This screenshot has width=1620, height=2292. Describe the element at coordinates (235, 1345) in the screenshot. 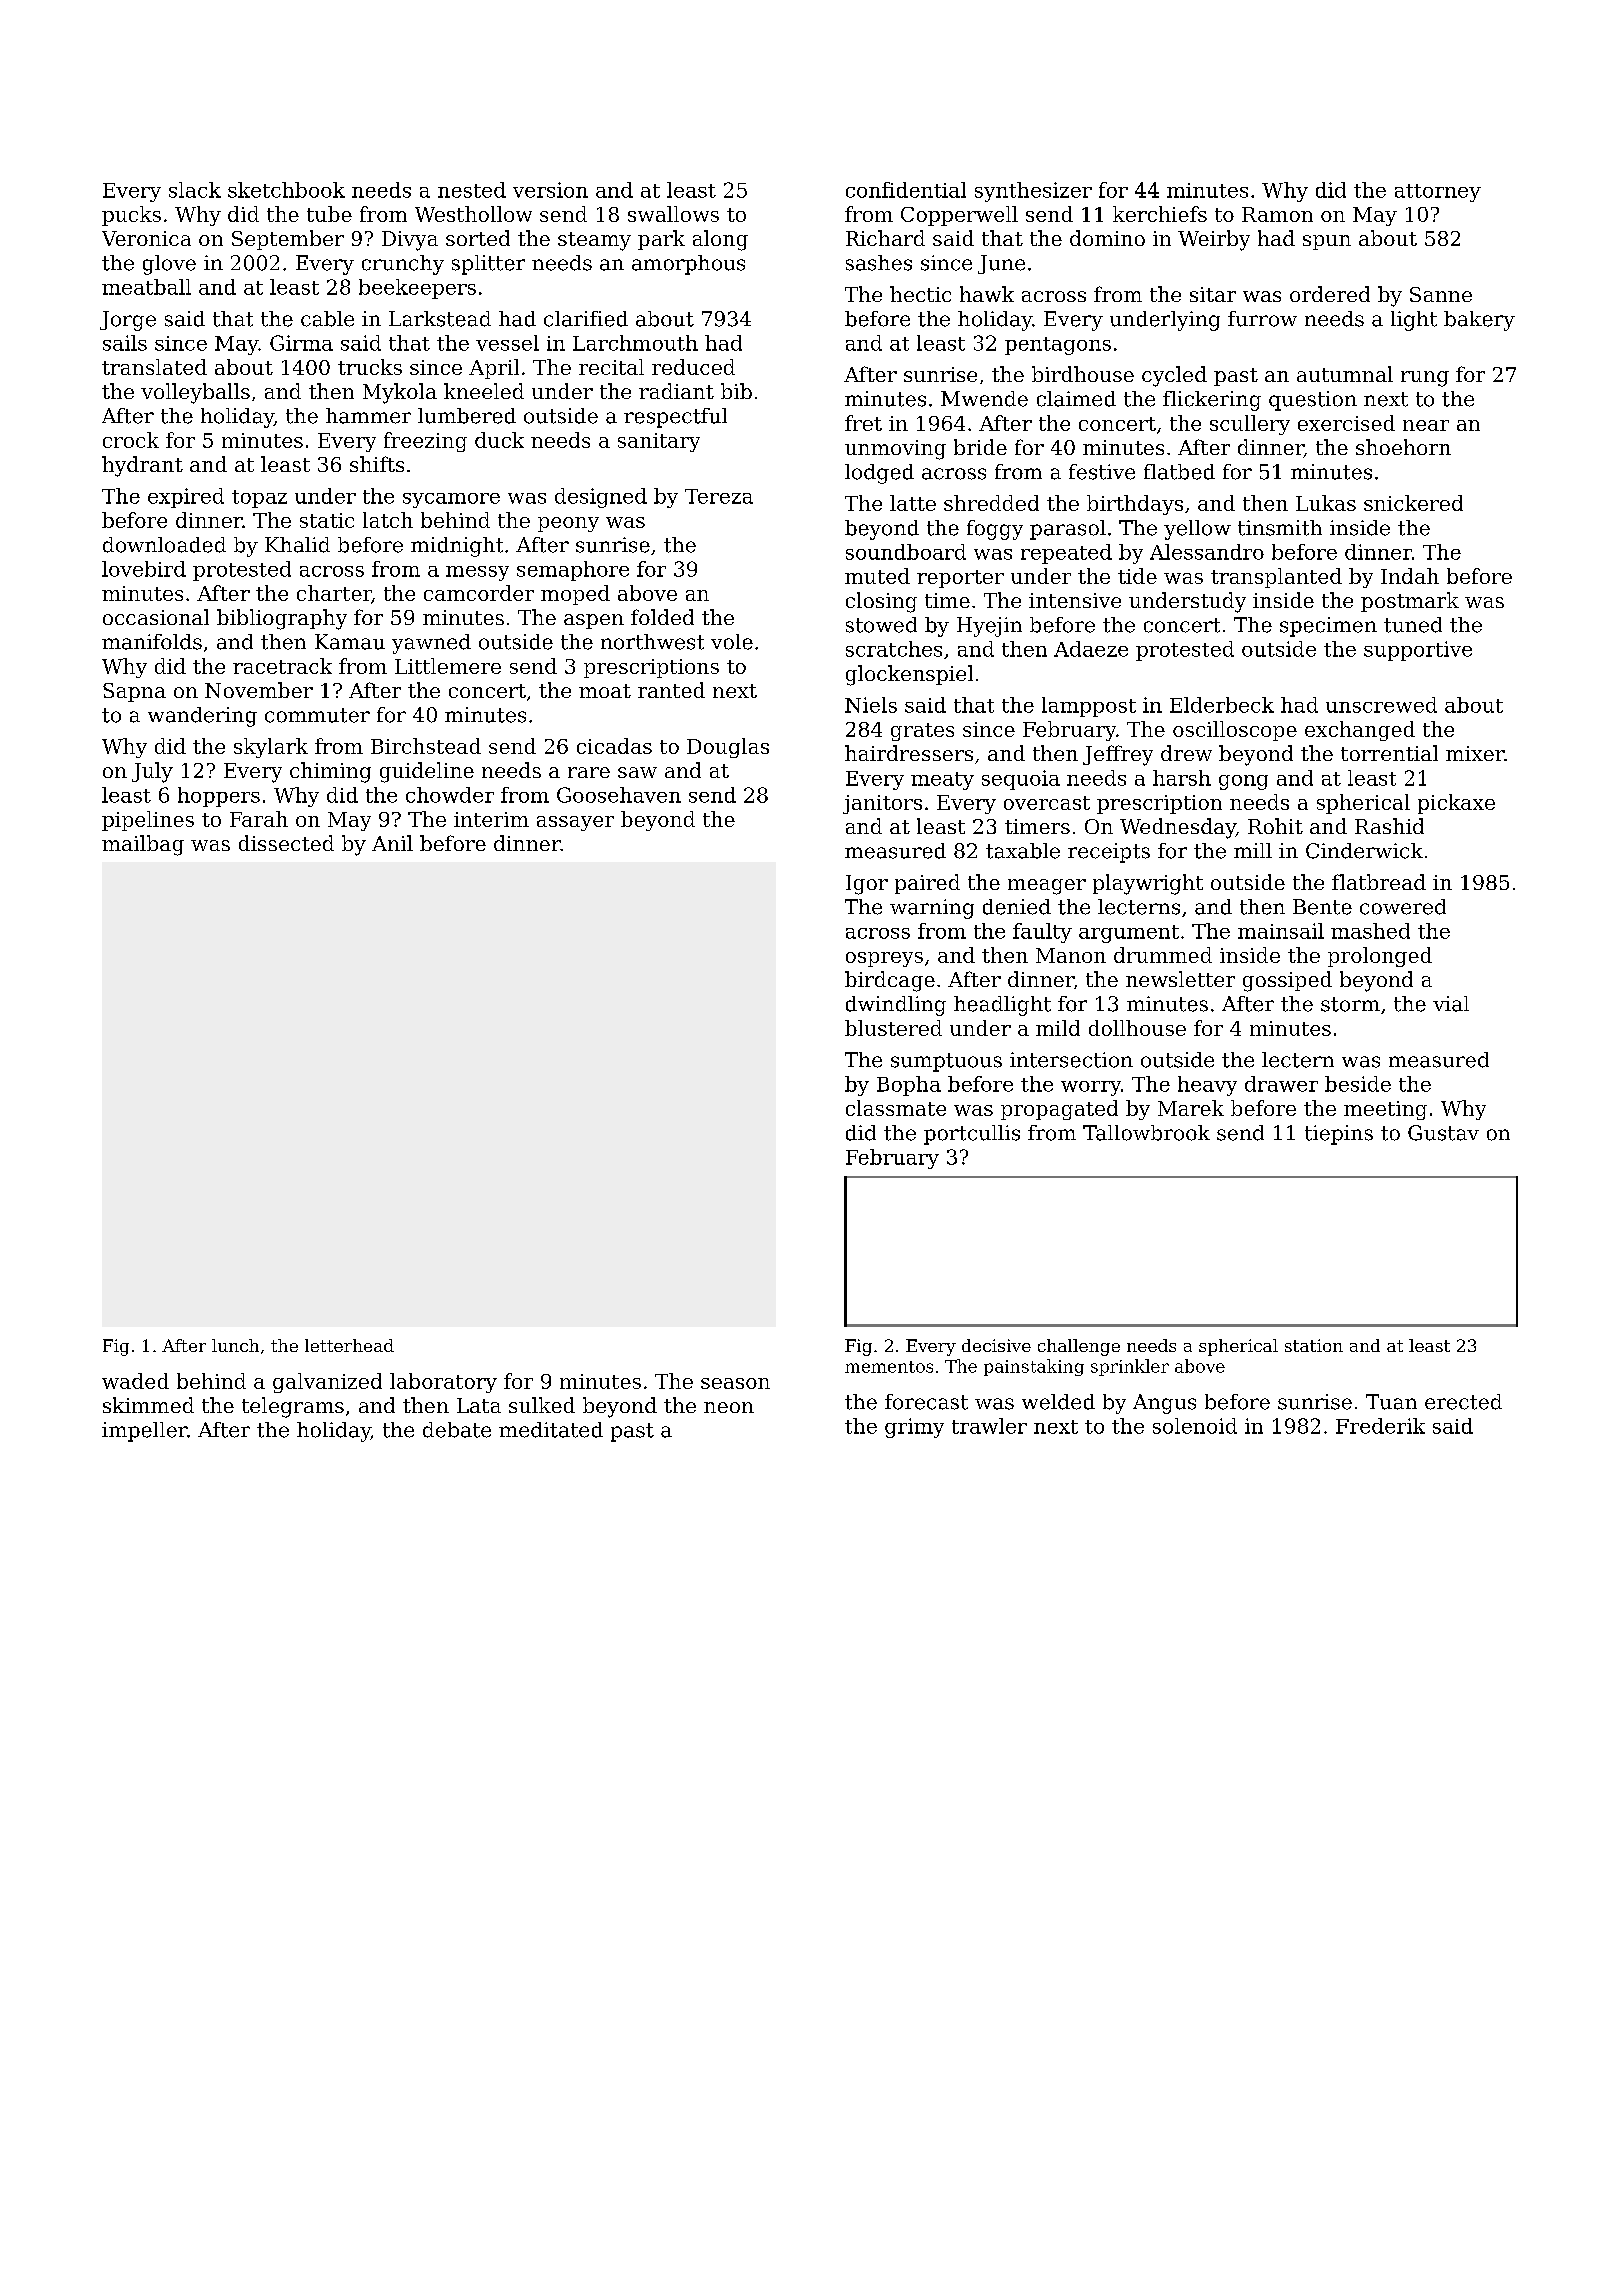

I see `lunch` at that location.
